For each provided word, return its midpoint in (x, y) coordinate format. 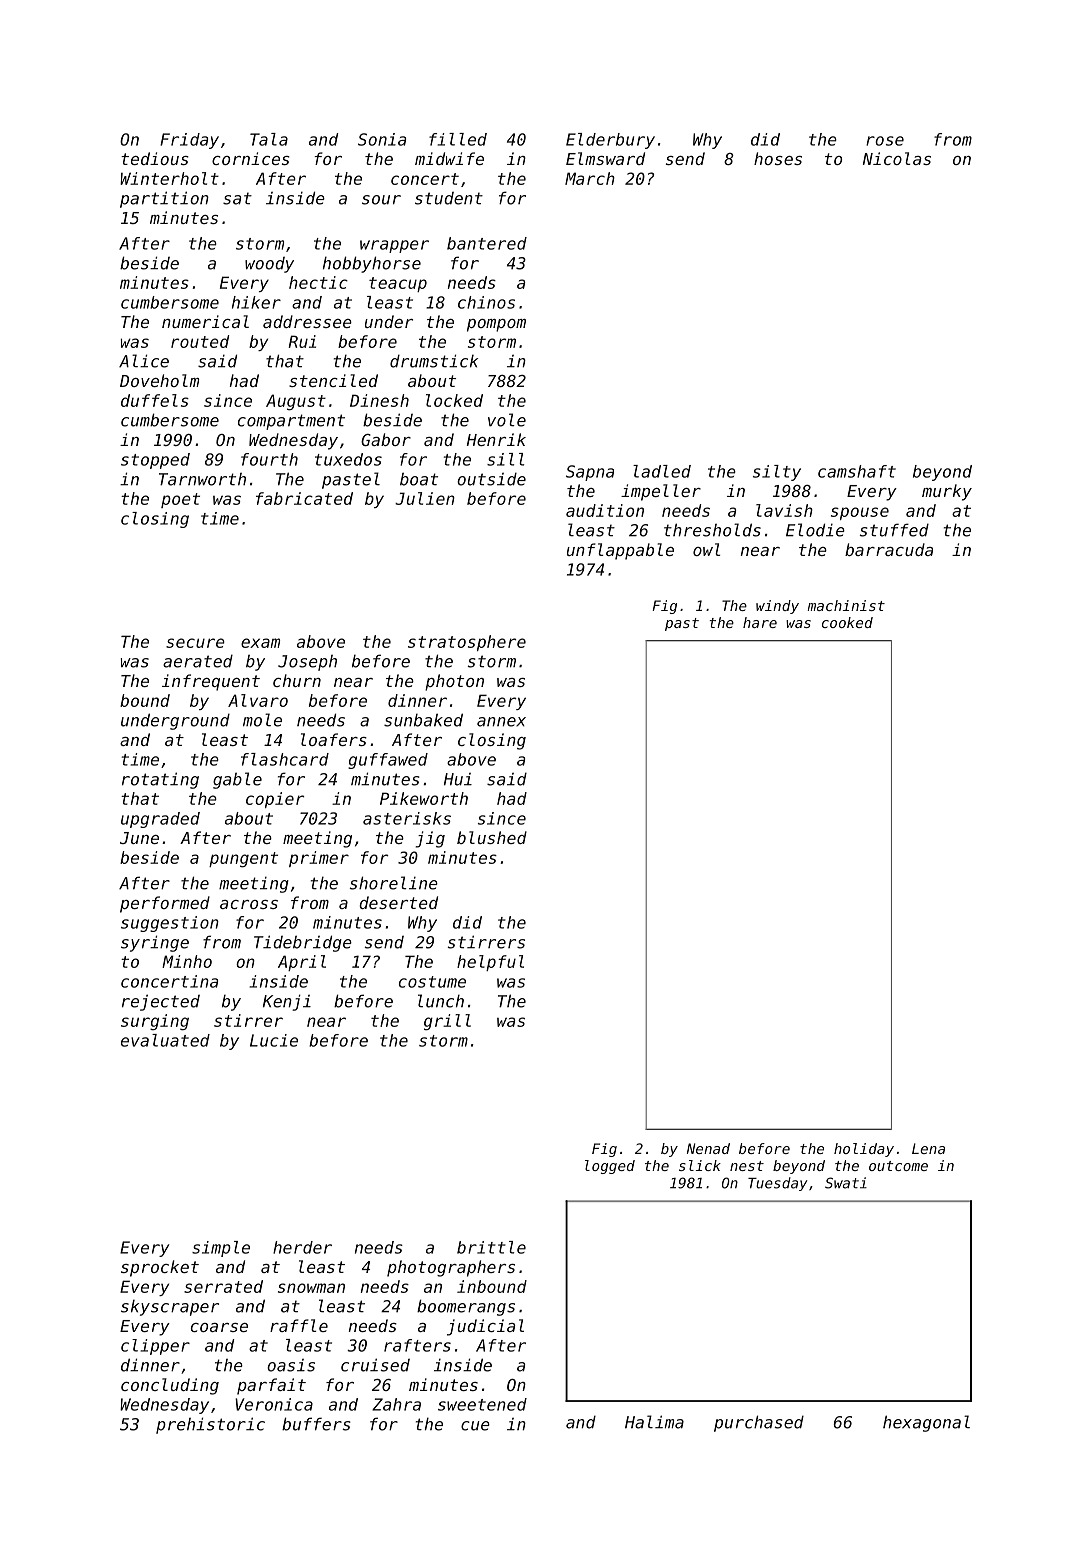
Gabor (386, 439)
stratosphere (467, 643)
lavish (784, 510)
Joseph (307, 663)
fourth (269, 459)
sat (237, 198)
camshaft (857, 471)
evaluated (165, 1040)
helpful (490, 963)
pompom (496, 325)
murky (947, 492)
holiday (864, 1150)
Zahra (396, 1404)
